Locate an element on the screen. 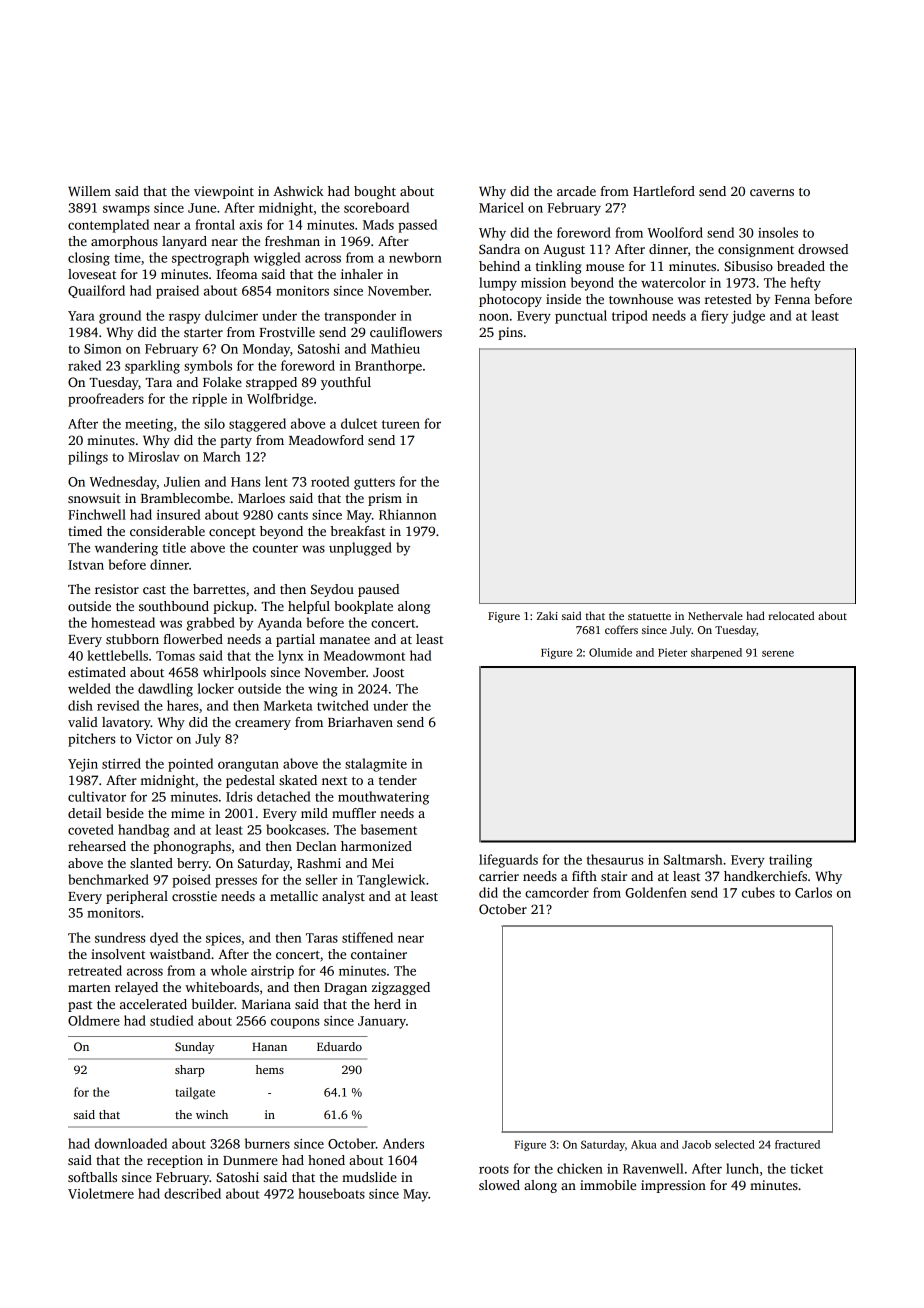 The height and width of the screenshot is (1308, 924). Hartleford is located at coordinates (664, 191).
